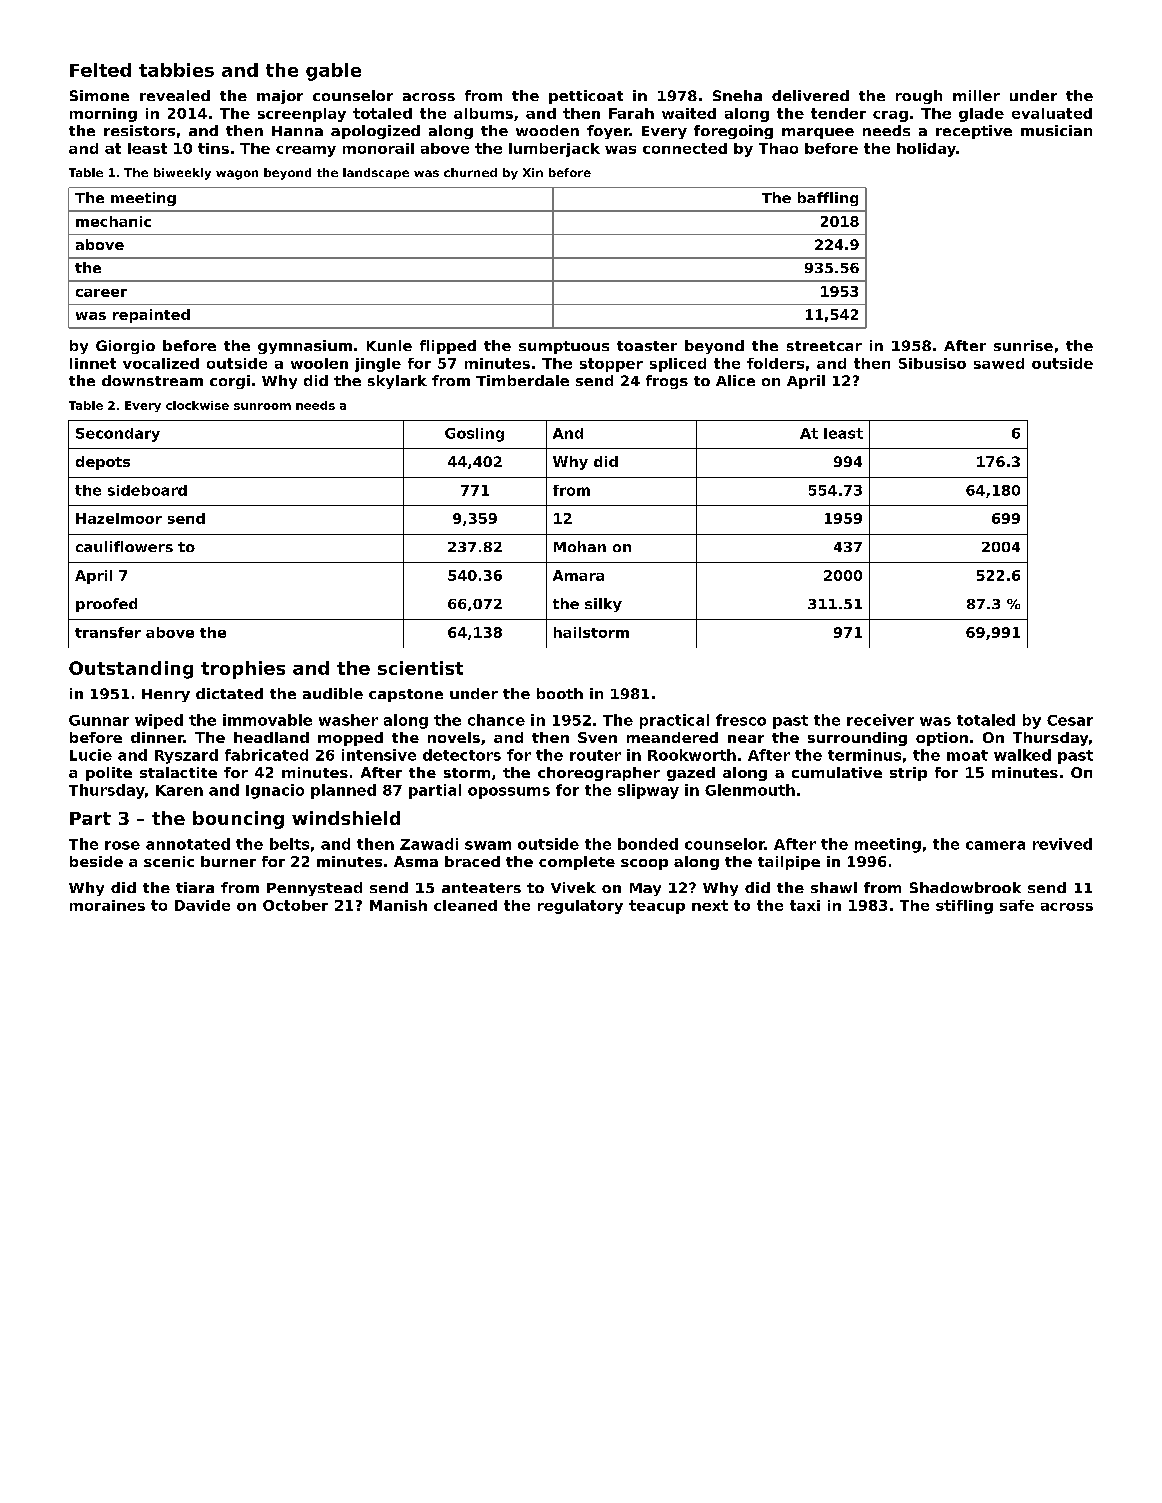 The height and width of the document is (1503, 1162). Describe the element at coordinates (995, 845) in the document. I see `camera` at that location.
